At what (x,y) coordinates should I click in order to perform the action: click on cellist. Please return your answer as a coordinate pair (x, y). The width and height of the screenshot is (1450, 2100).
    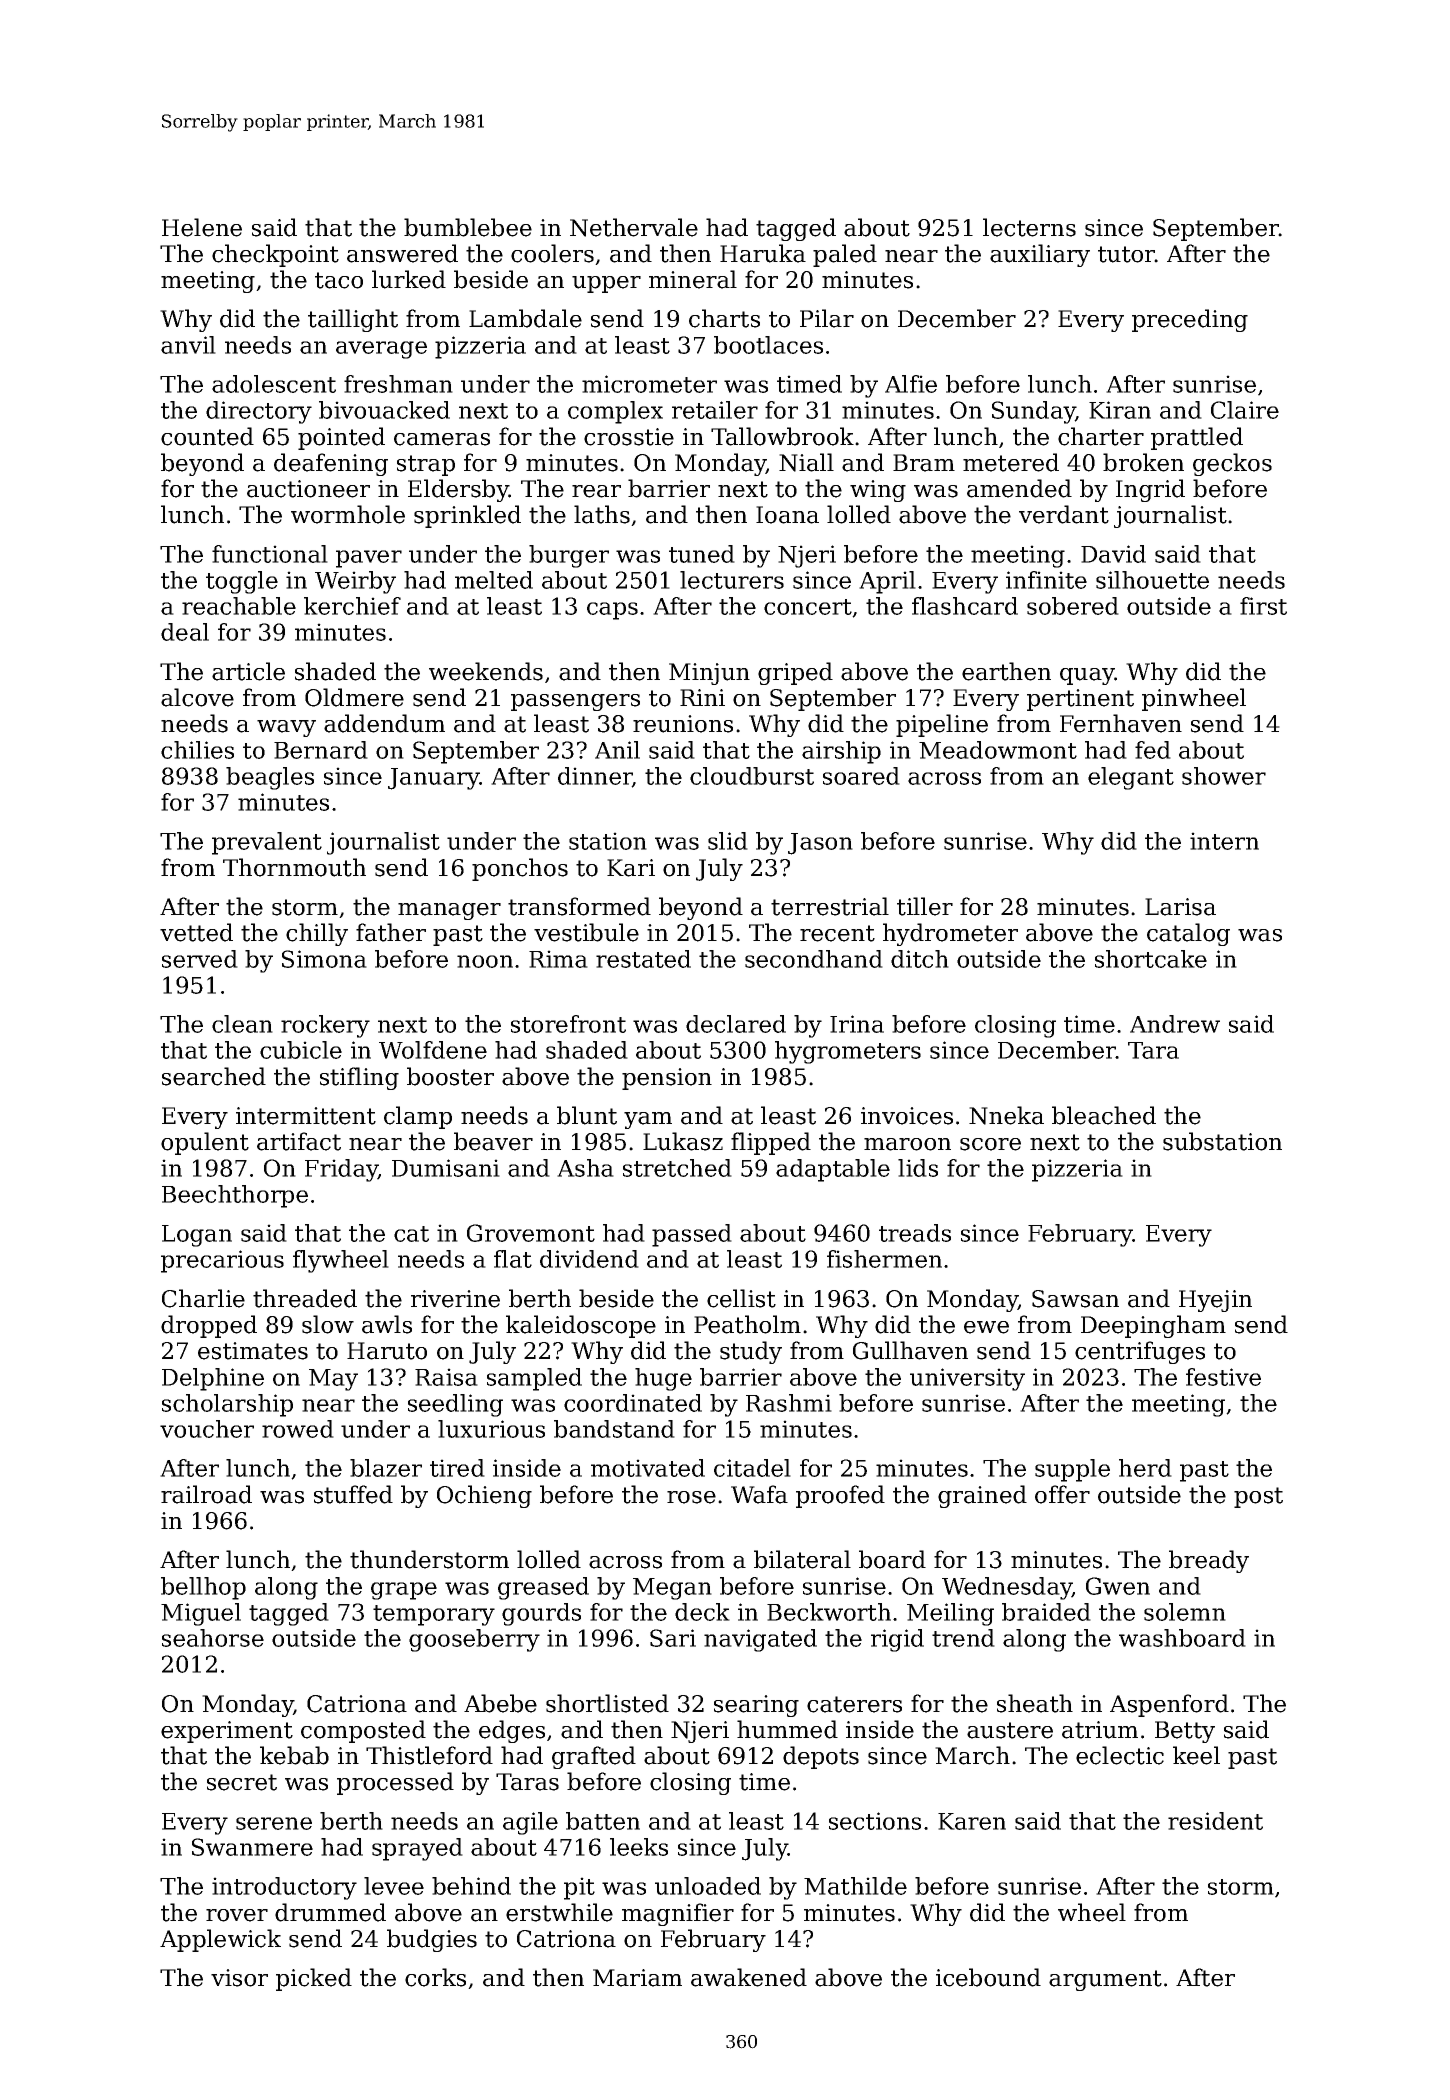
    Looking at the image, I should click on (741, 1298).
